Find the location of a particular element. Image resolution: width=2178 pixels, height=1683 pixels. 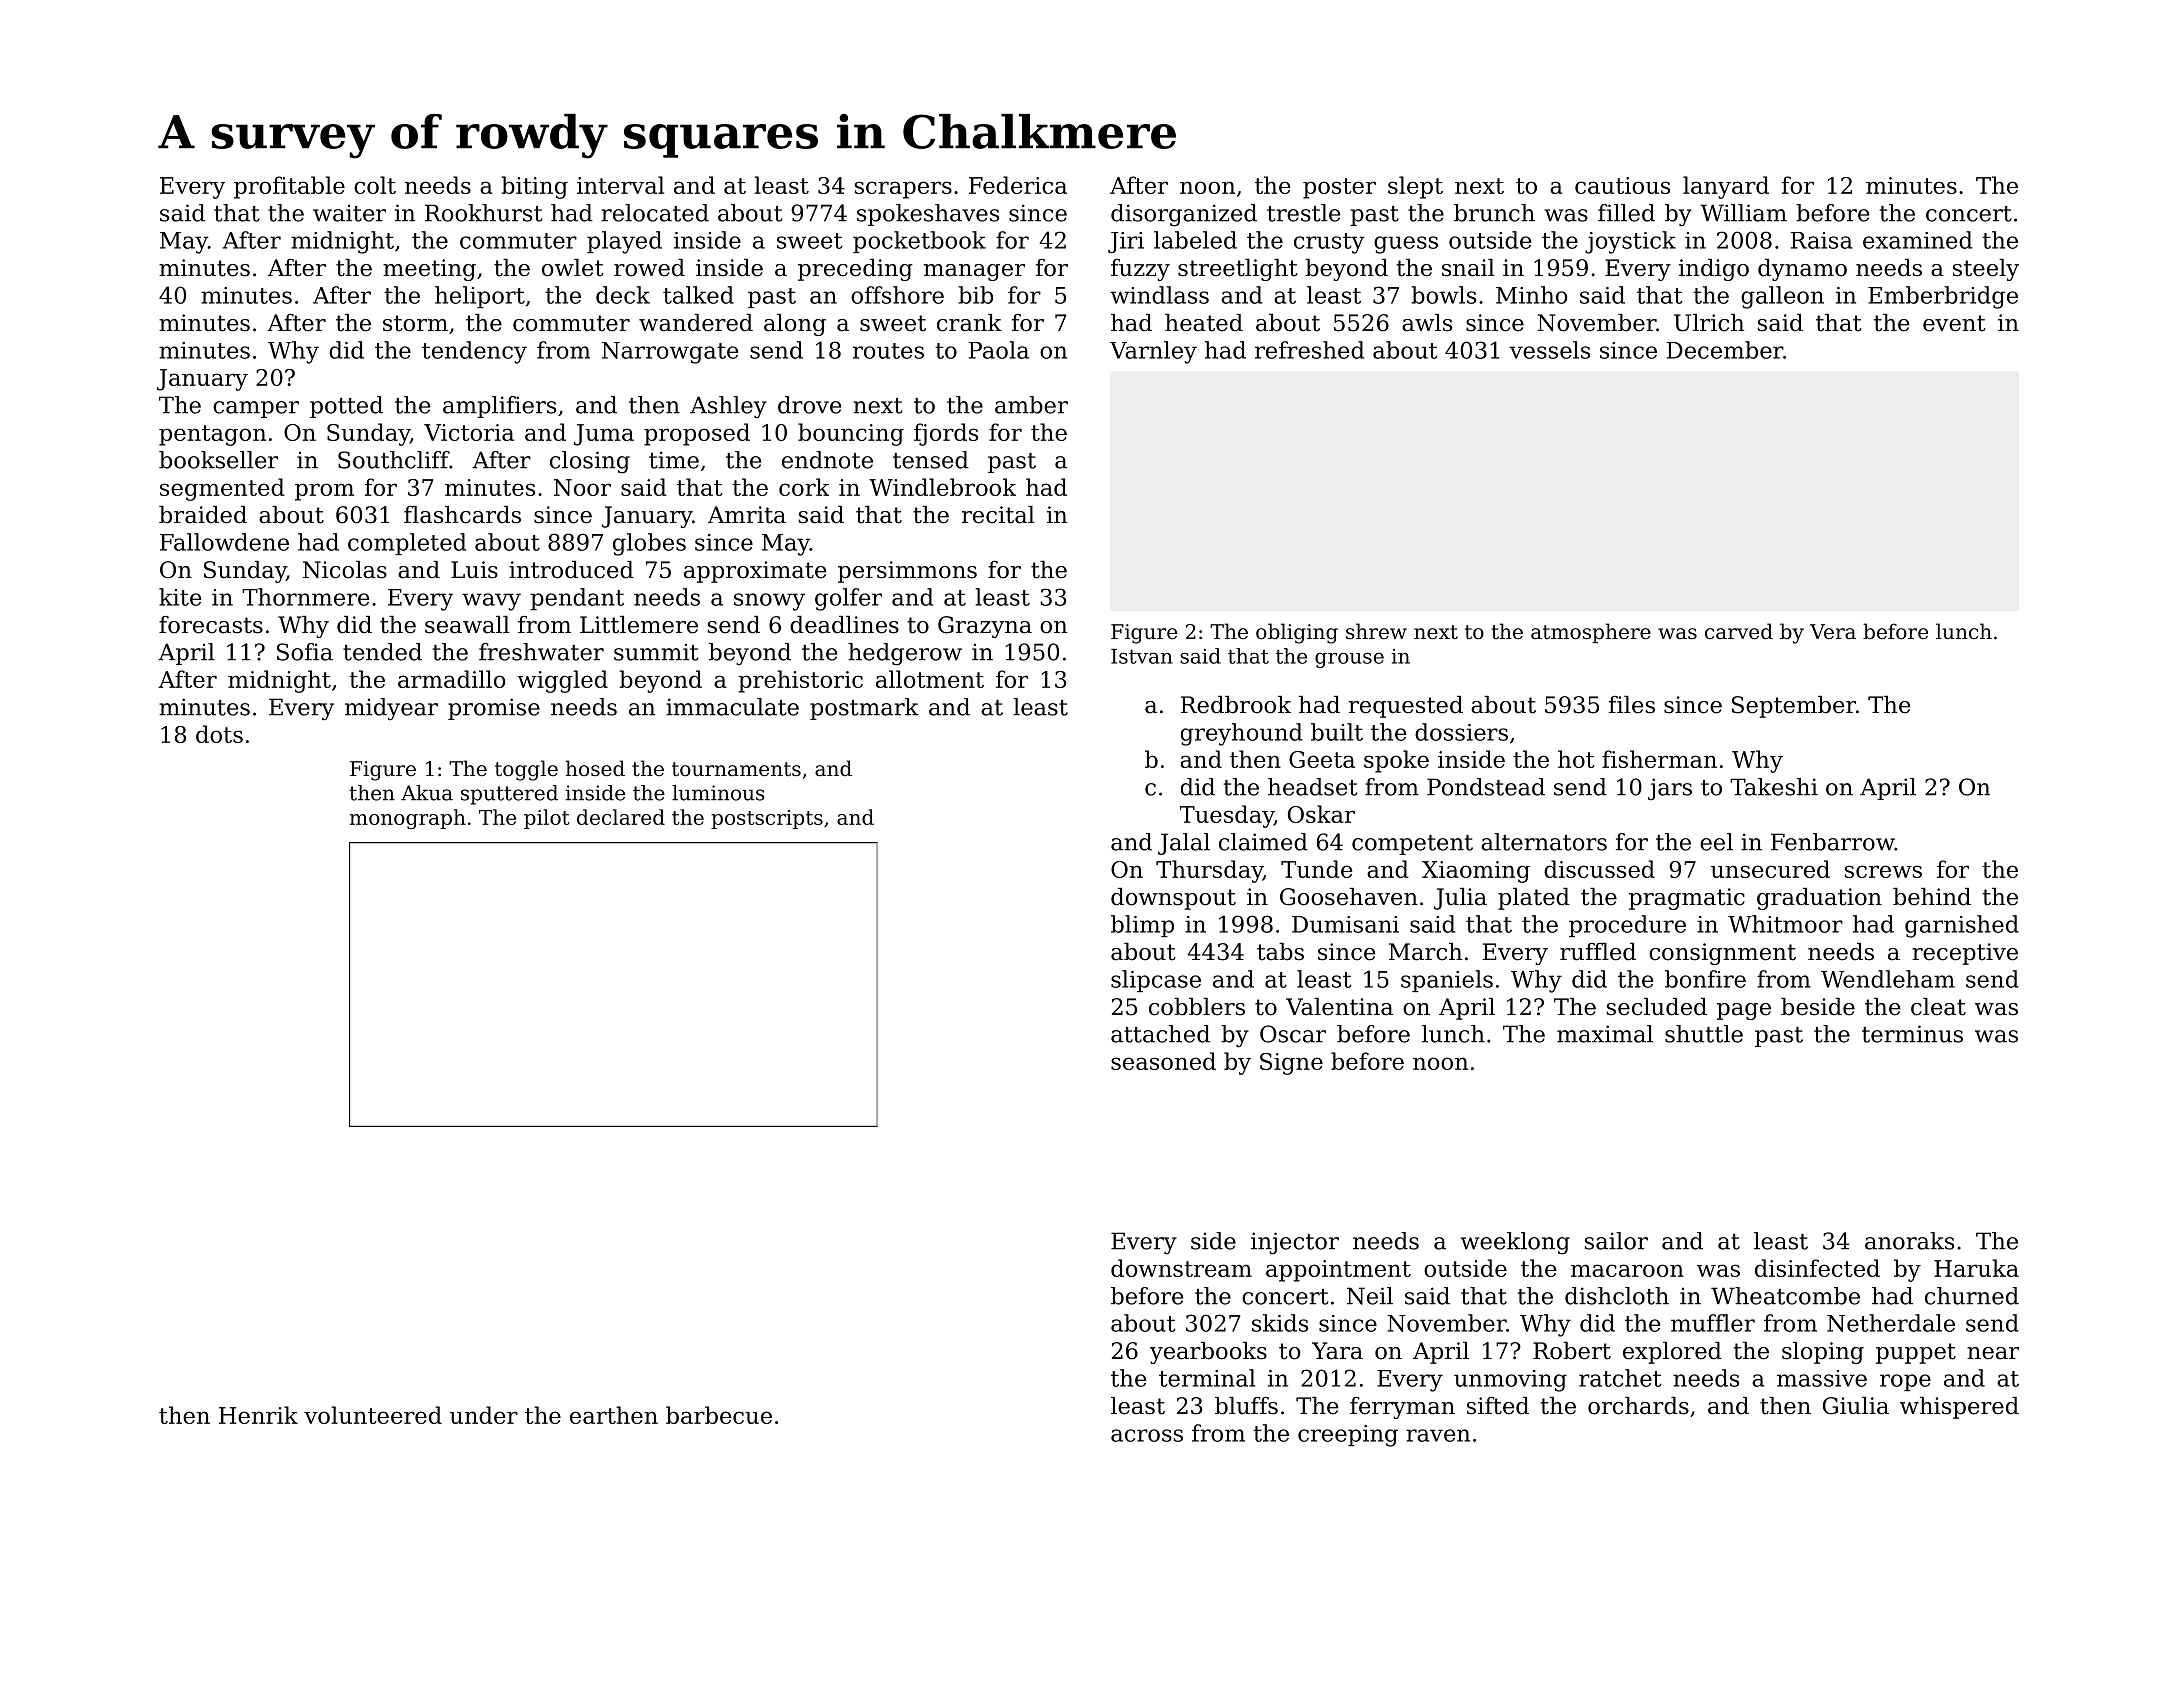

lanyard is located at coordinates (1726, 187).
